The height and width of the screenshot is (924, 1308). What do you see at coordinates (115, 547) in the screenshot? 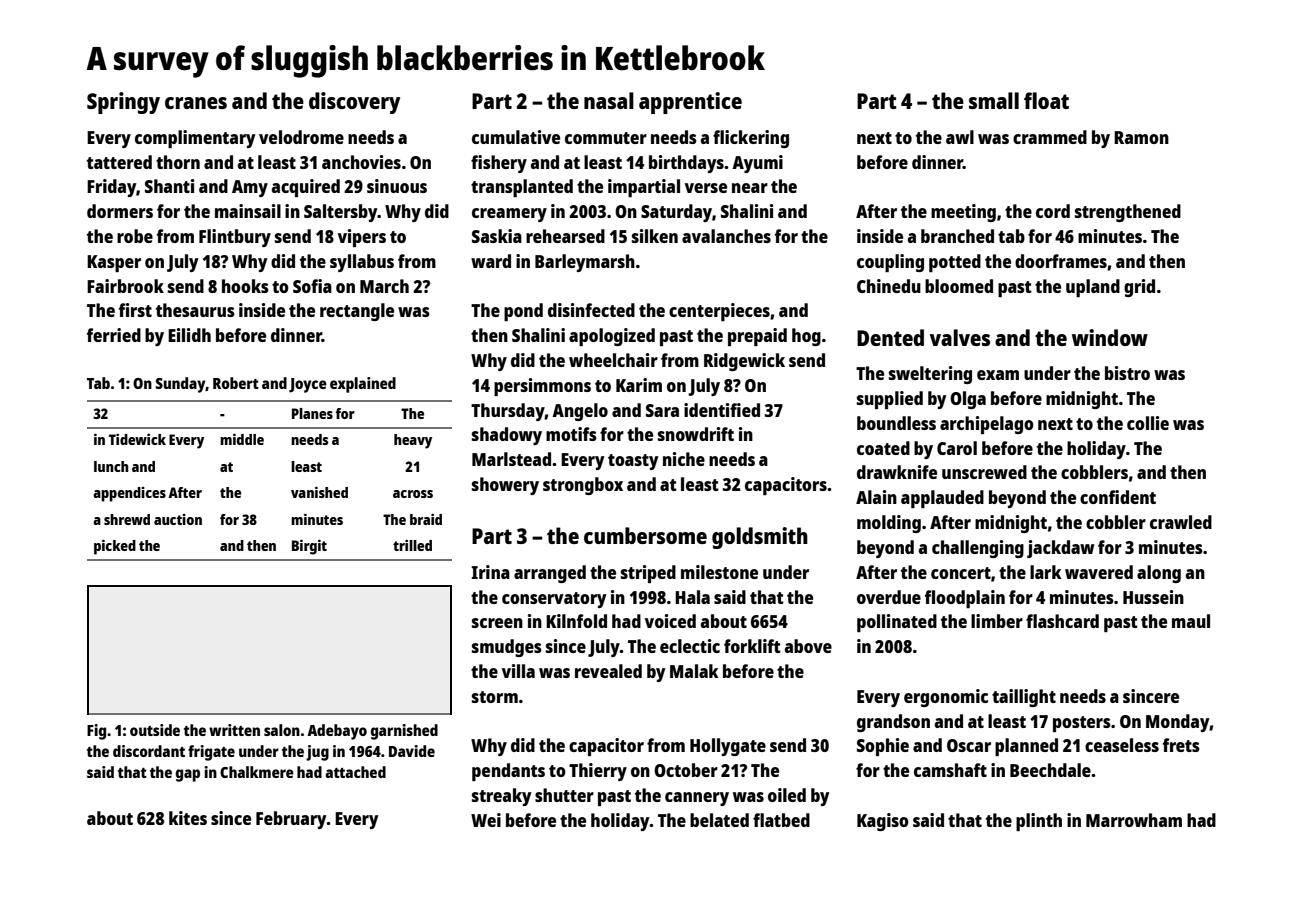
I see `picked` at bounding box center [115, 547].
